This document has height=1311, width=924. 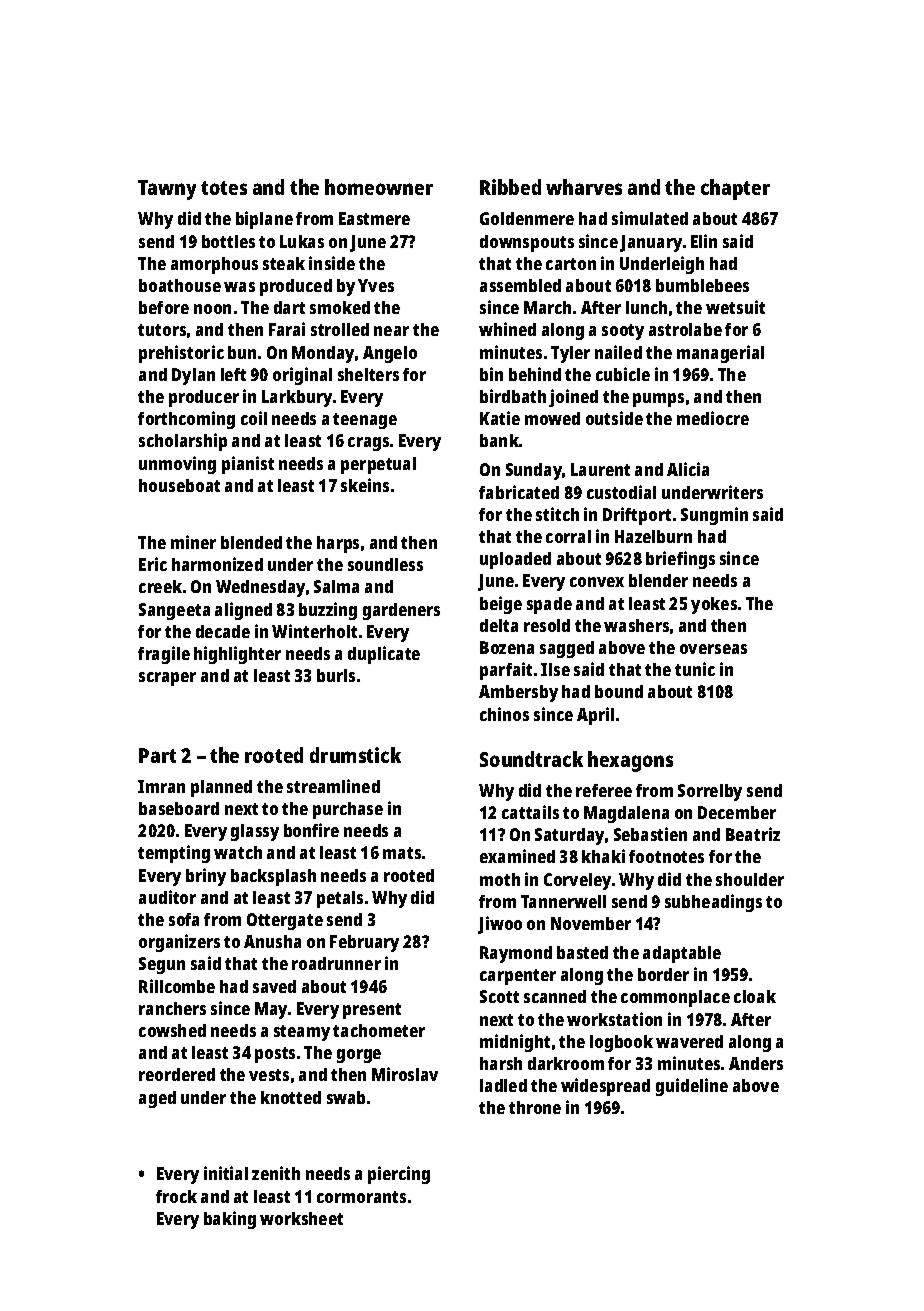 What do you see at coordinates (399, 1175) in the document?
I see `piercing` at bounding box center [399, 1175].
